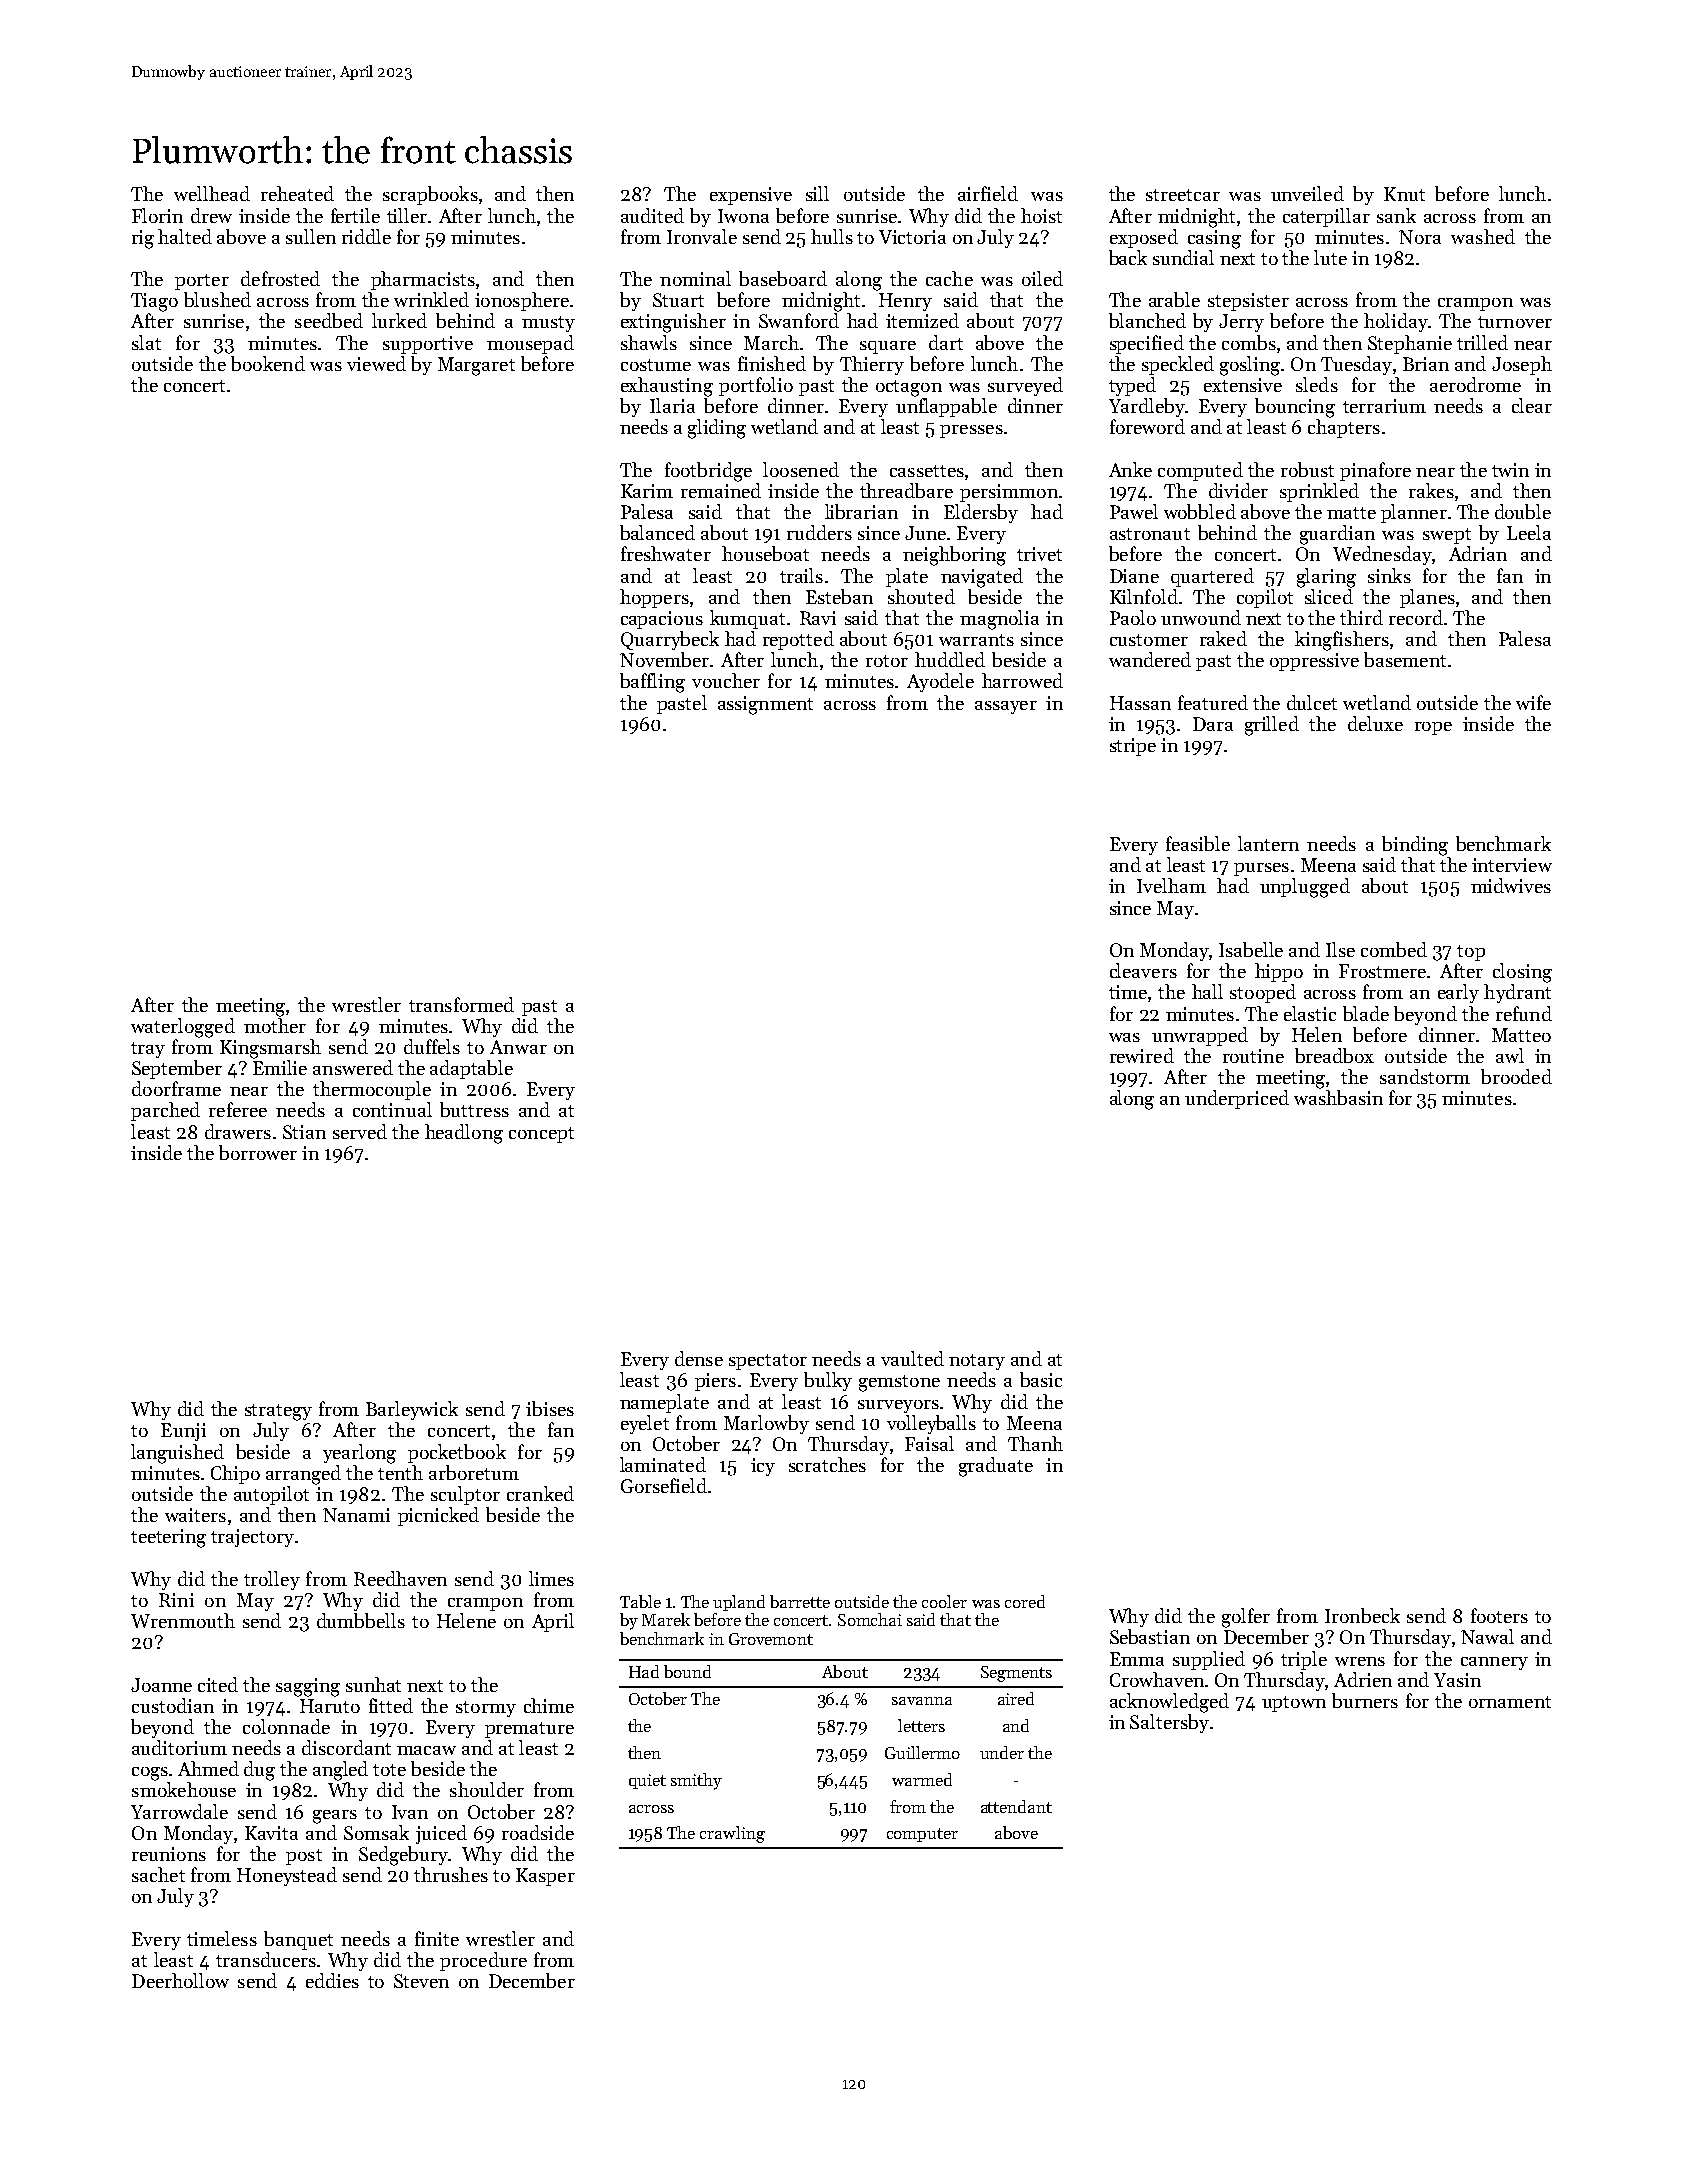 The width and height of the image is (1683, 2178). Describe the element at coordinates (1483, 236) in the image. I see `washed` at that location.
